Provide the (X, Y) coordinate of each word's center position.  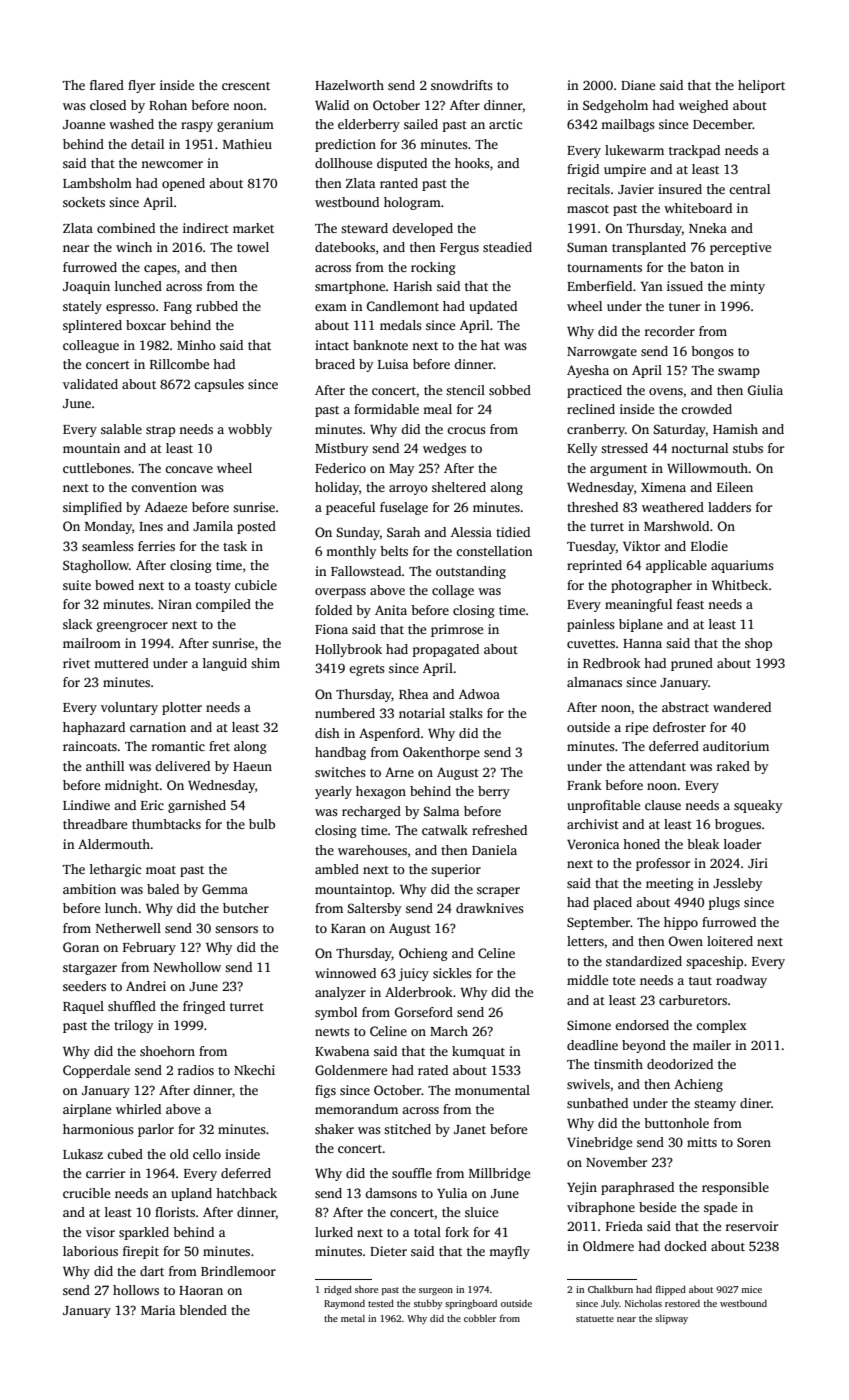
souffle (412, 1173)
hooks (472, 163)
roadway (741, 981)
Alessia (471, 532)
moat (161, 870)
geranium (245, 125)
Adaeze (166, 507)
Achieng (698, 1085)
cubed (125, 1154)
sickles (452, 973)
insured (680, 189)
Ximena (663, 487)
